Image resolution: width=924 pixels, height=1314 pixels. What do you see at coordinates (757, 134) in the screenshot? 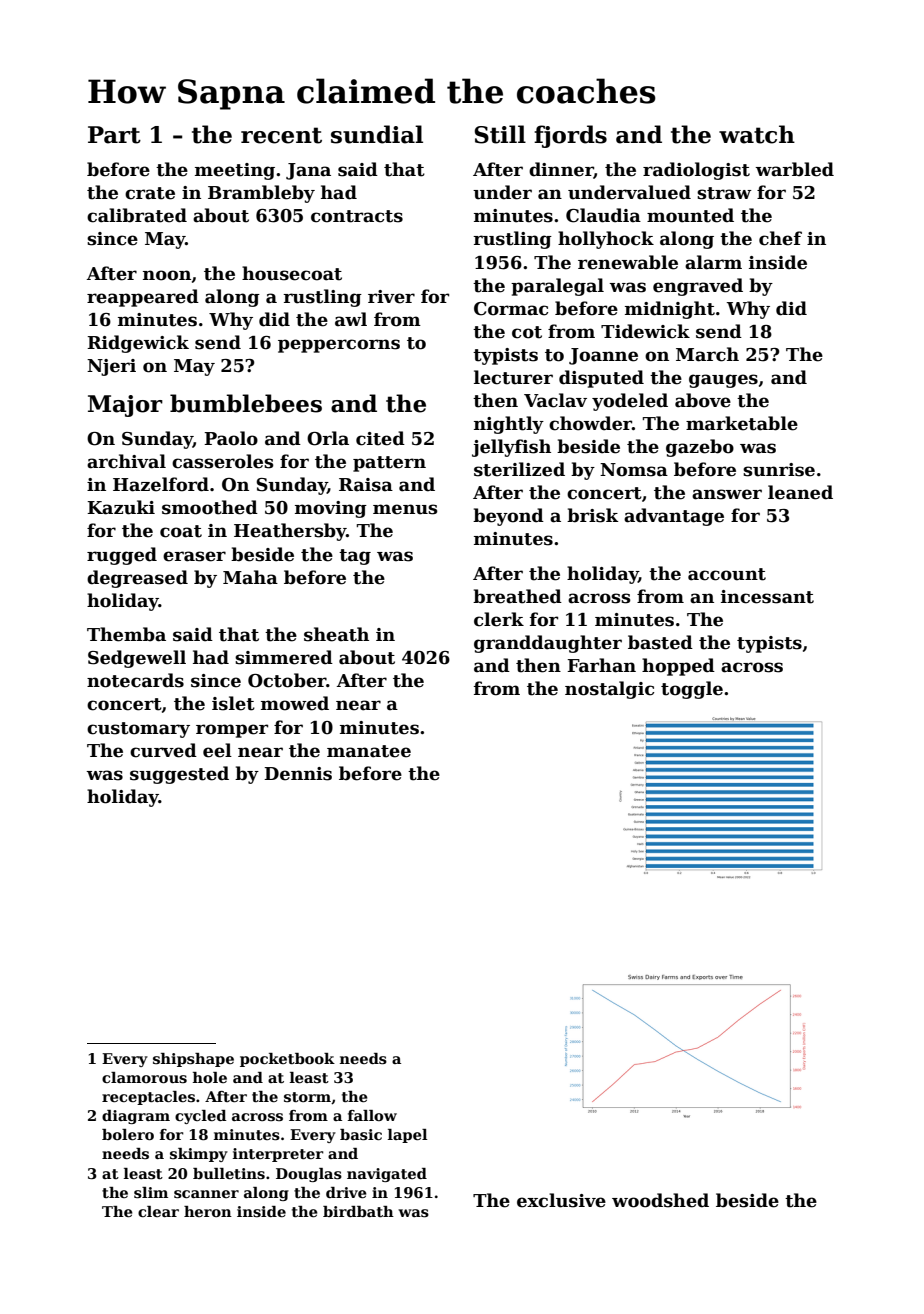
I see `watch` at bounding box center [757, 134].
